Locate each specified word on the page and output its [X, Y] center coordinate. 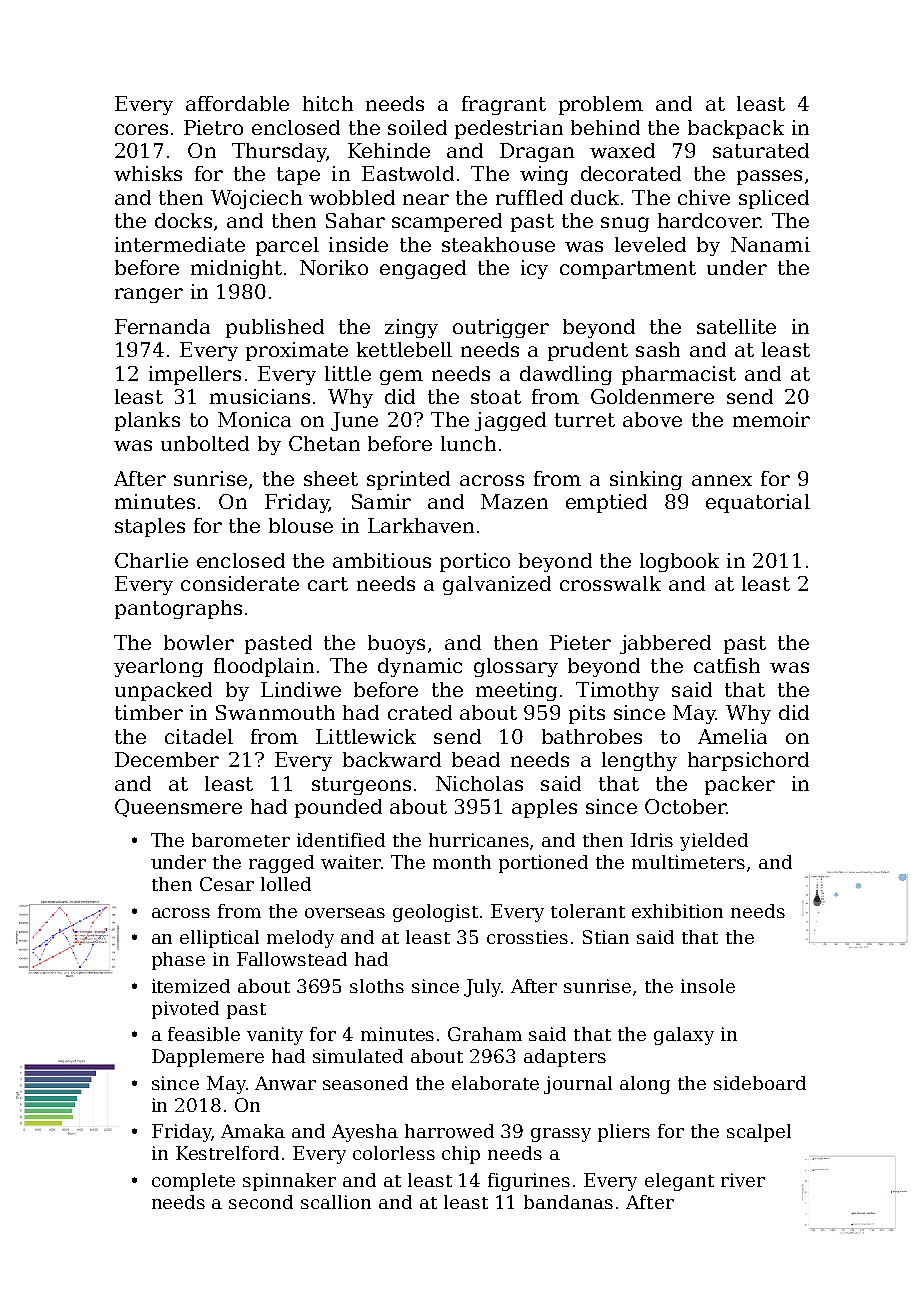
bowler [199, 642]
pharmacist [679, 375]
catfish [727, 665]
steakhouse [498, 244]
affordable [237, 103]
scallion [336, 1202]
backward [392, 759]
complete [193, 1182]
